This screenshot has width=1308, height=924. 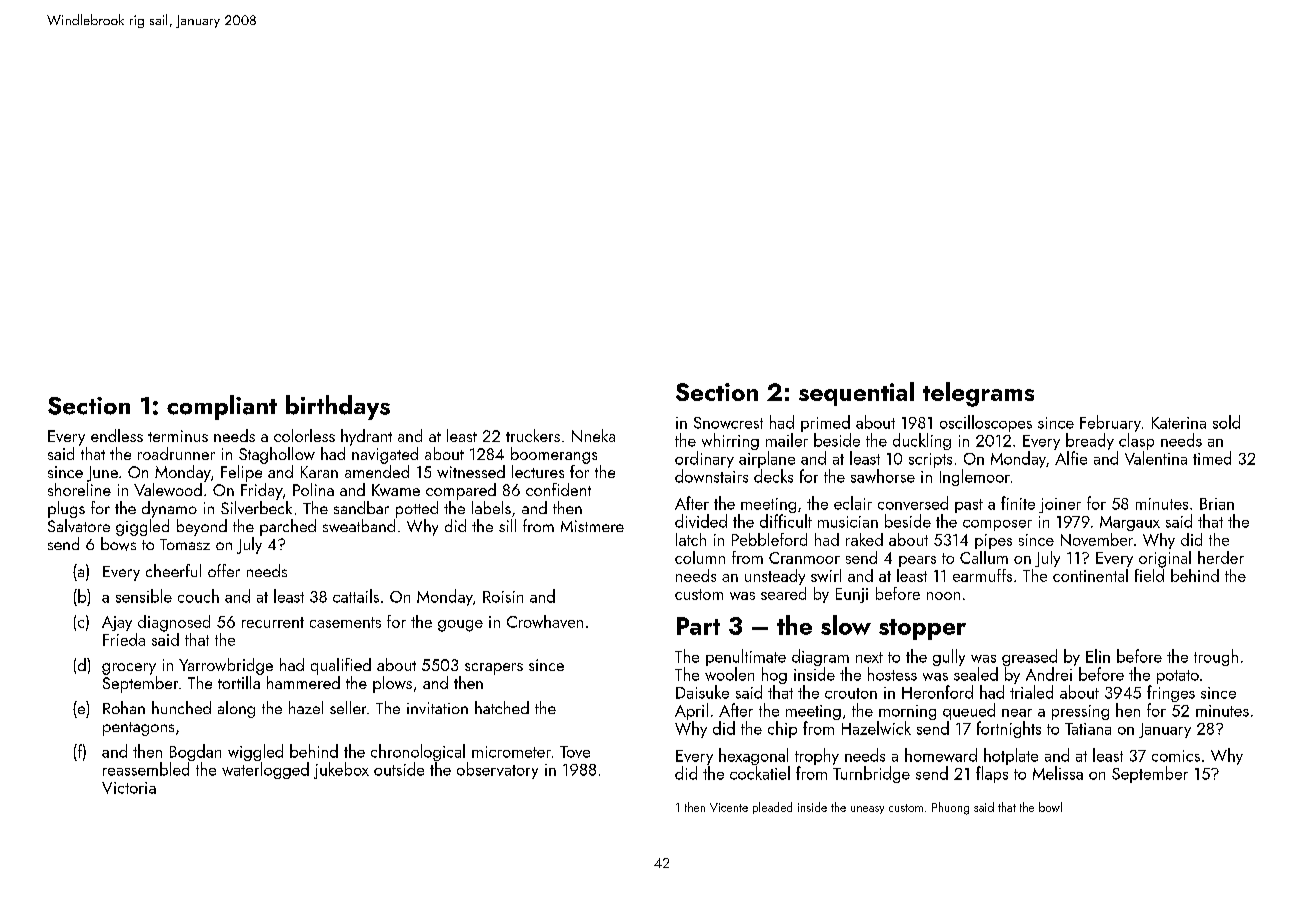 What do you see at coordinates (1110, 423) in the screenshot?
I see `February` at bounding box center [1110, 423].
